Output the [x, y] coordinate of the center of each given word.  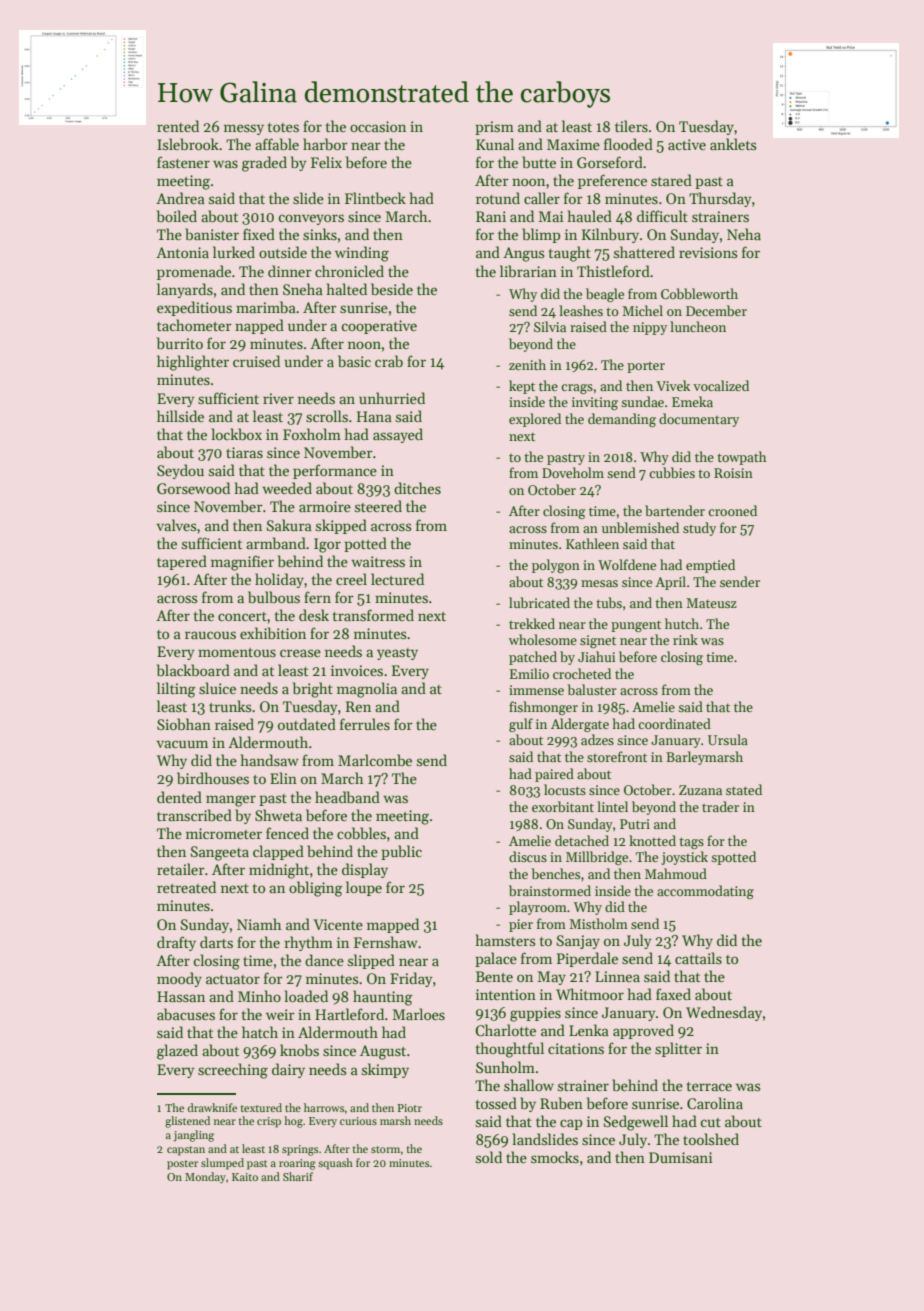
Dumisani [680, 1157]
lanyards [185, 290]
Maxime [573, 144]
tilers [631, 126]
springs [300, 1150]
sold [489, 1157]
